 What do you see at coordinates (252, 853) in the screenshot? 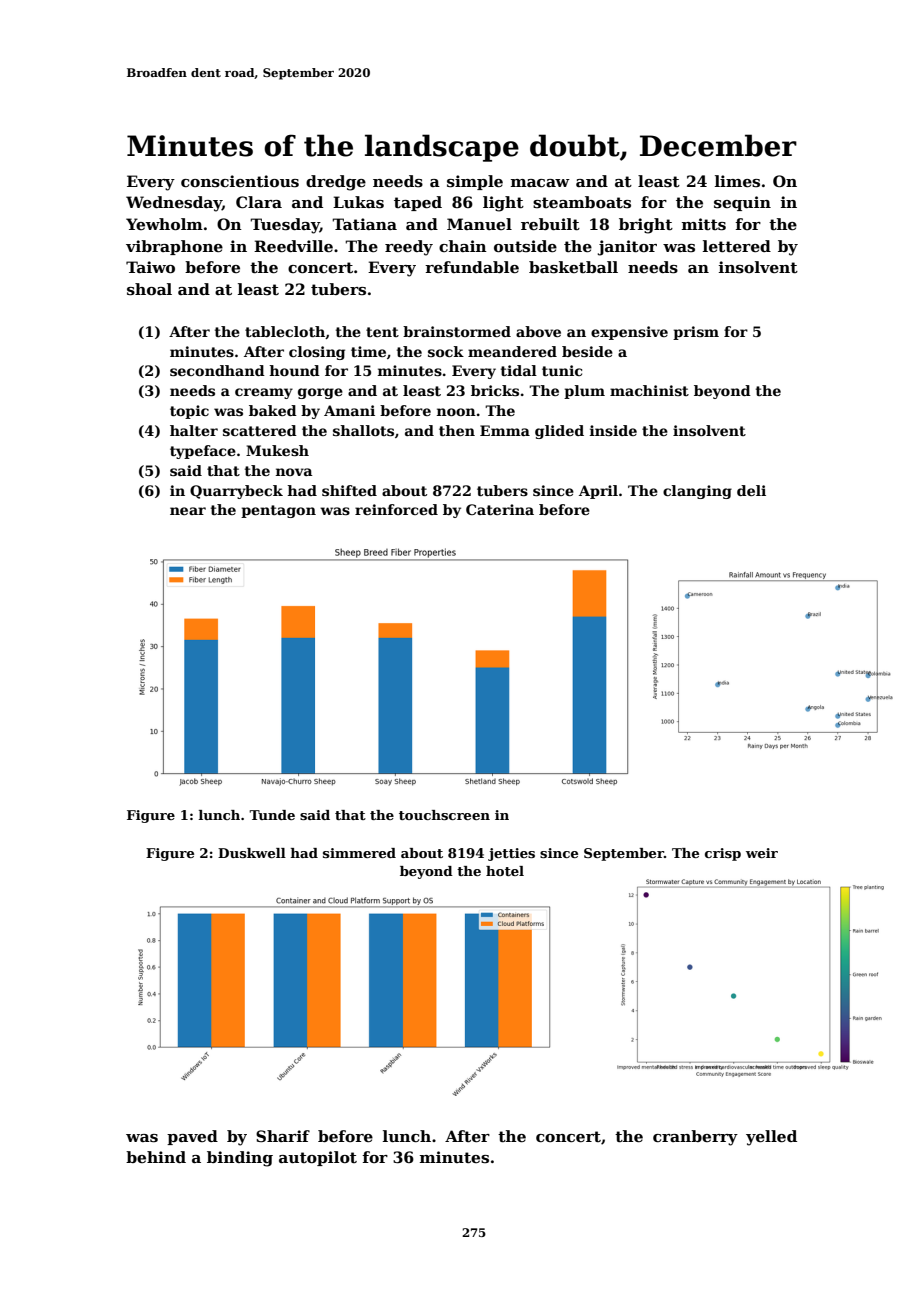
I see `Duskwell` at bounding box center [252, 853].
